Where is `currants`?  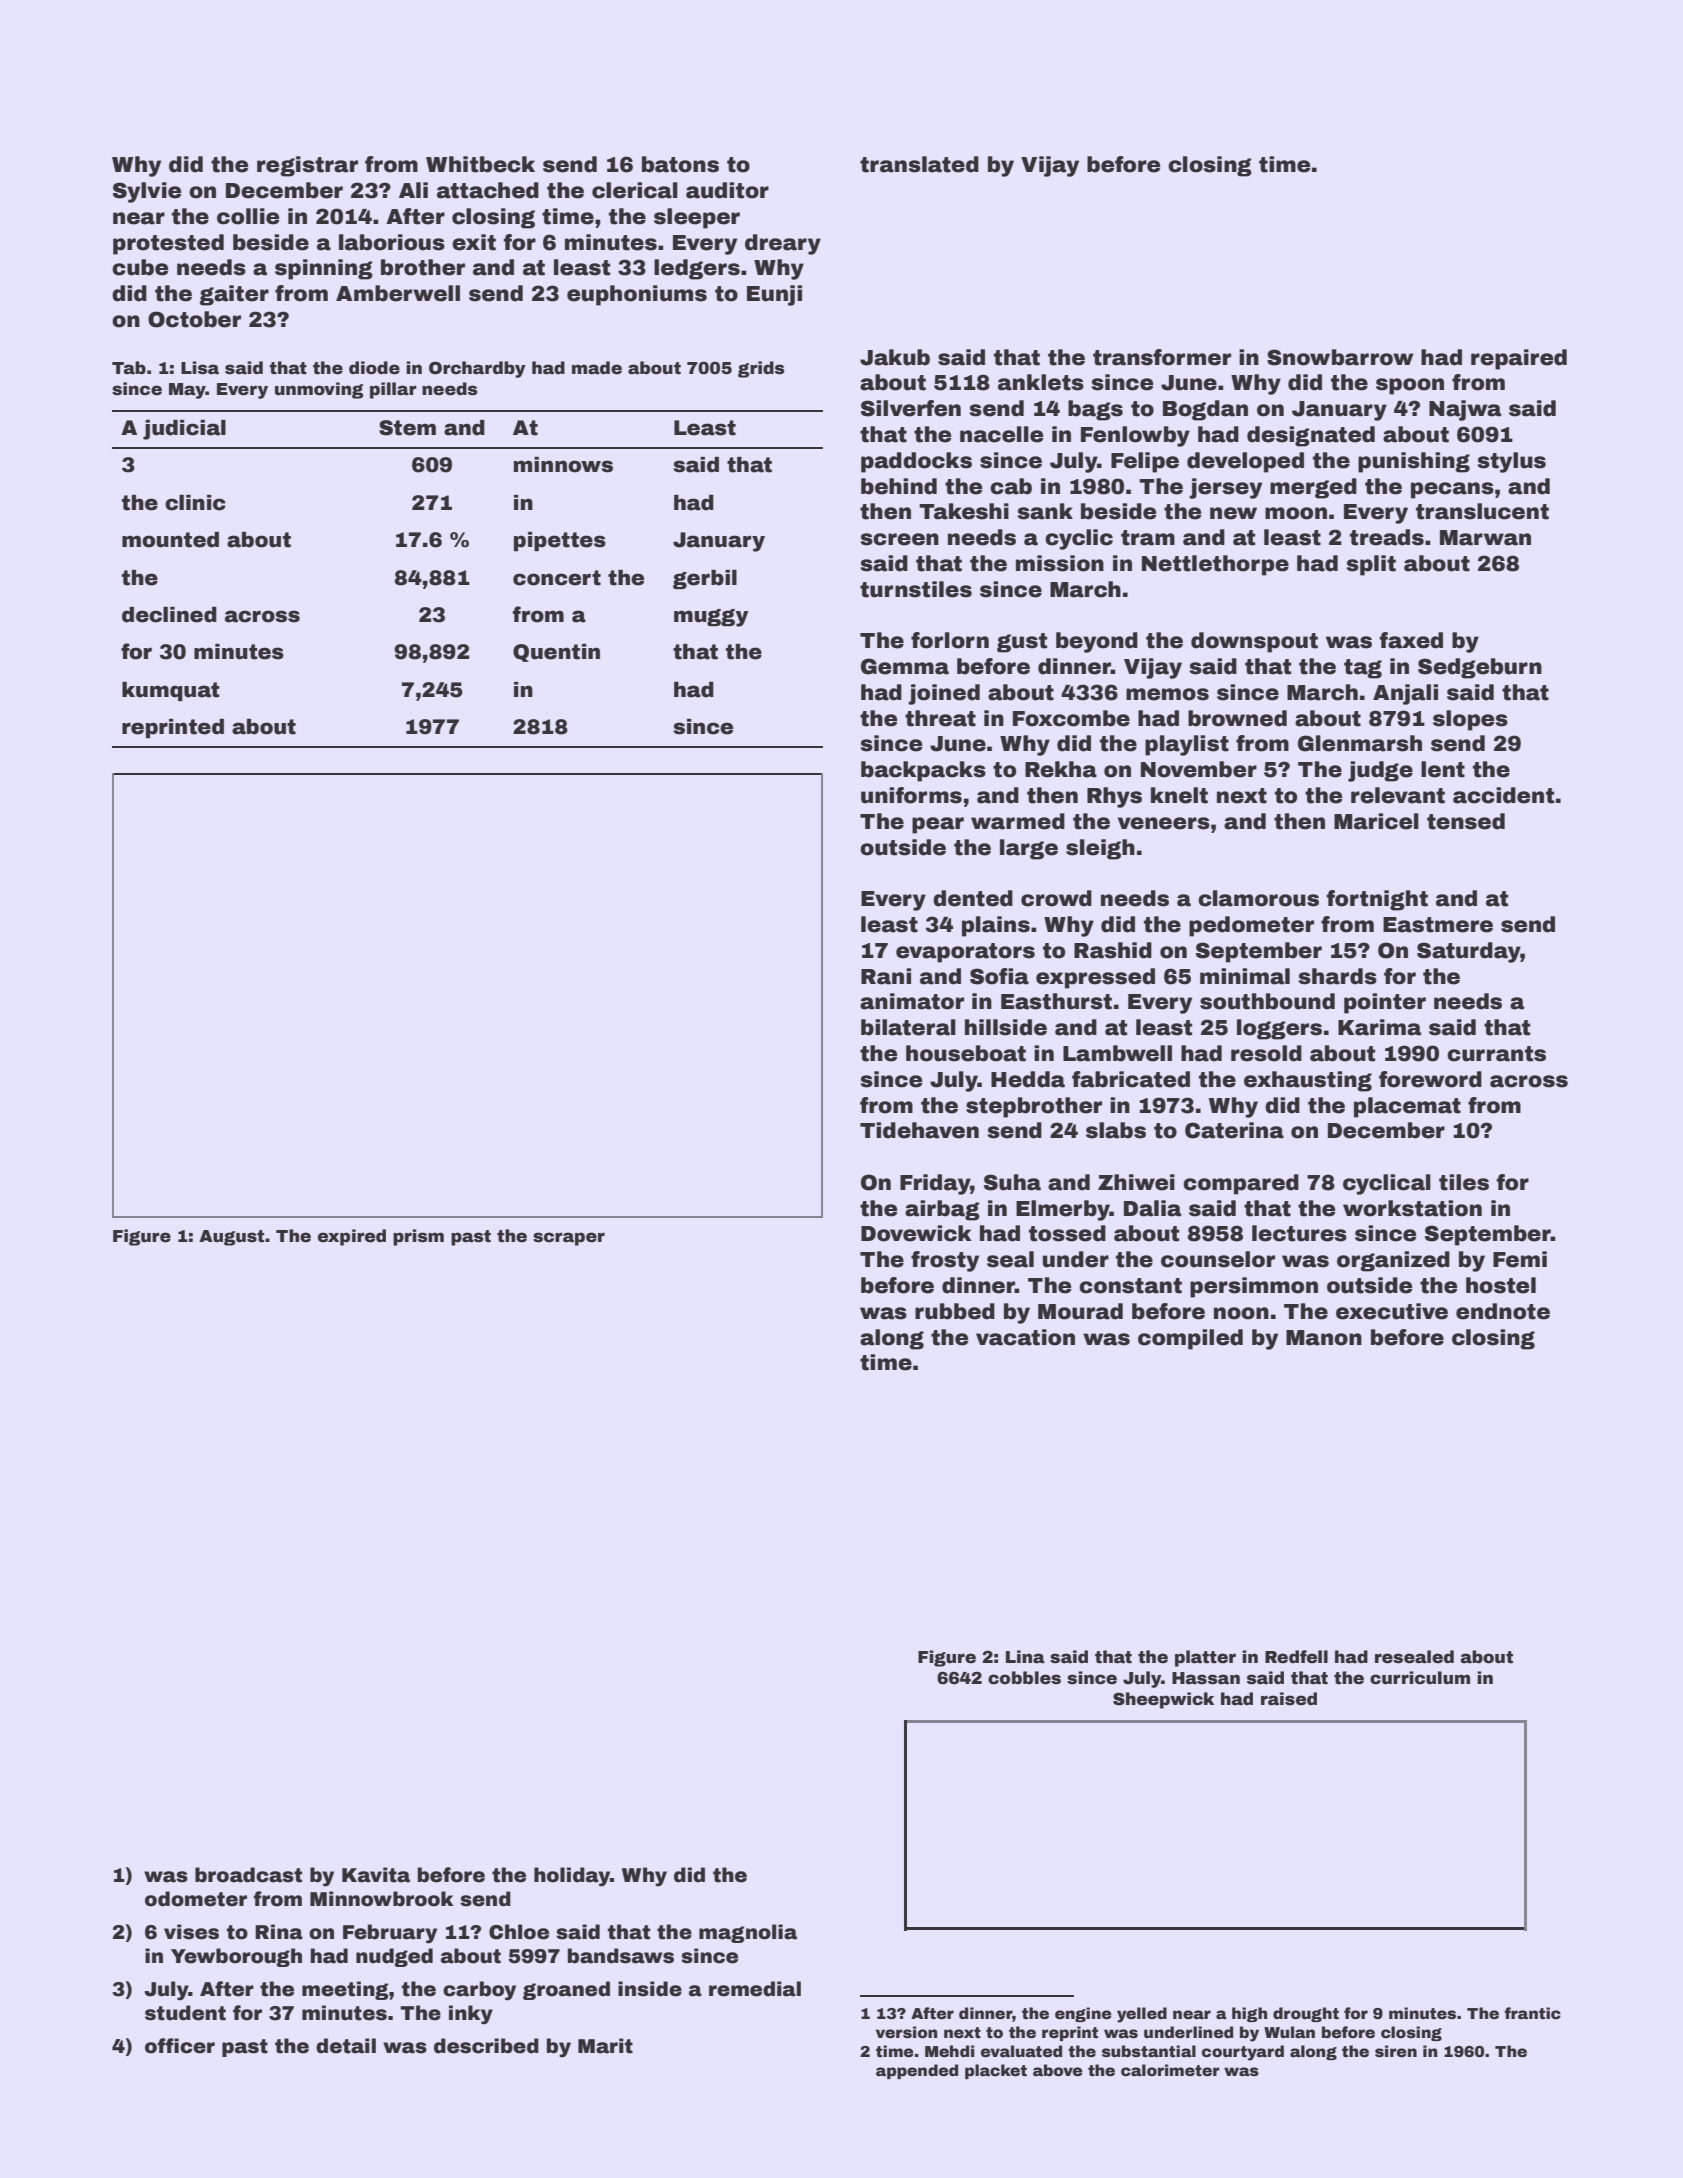 currants is located at coordinates (1496, 1054).
